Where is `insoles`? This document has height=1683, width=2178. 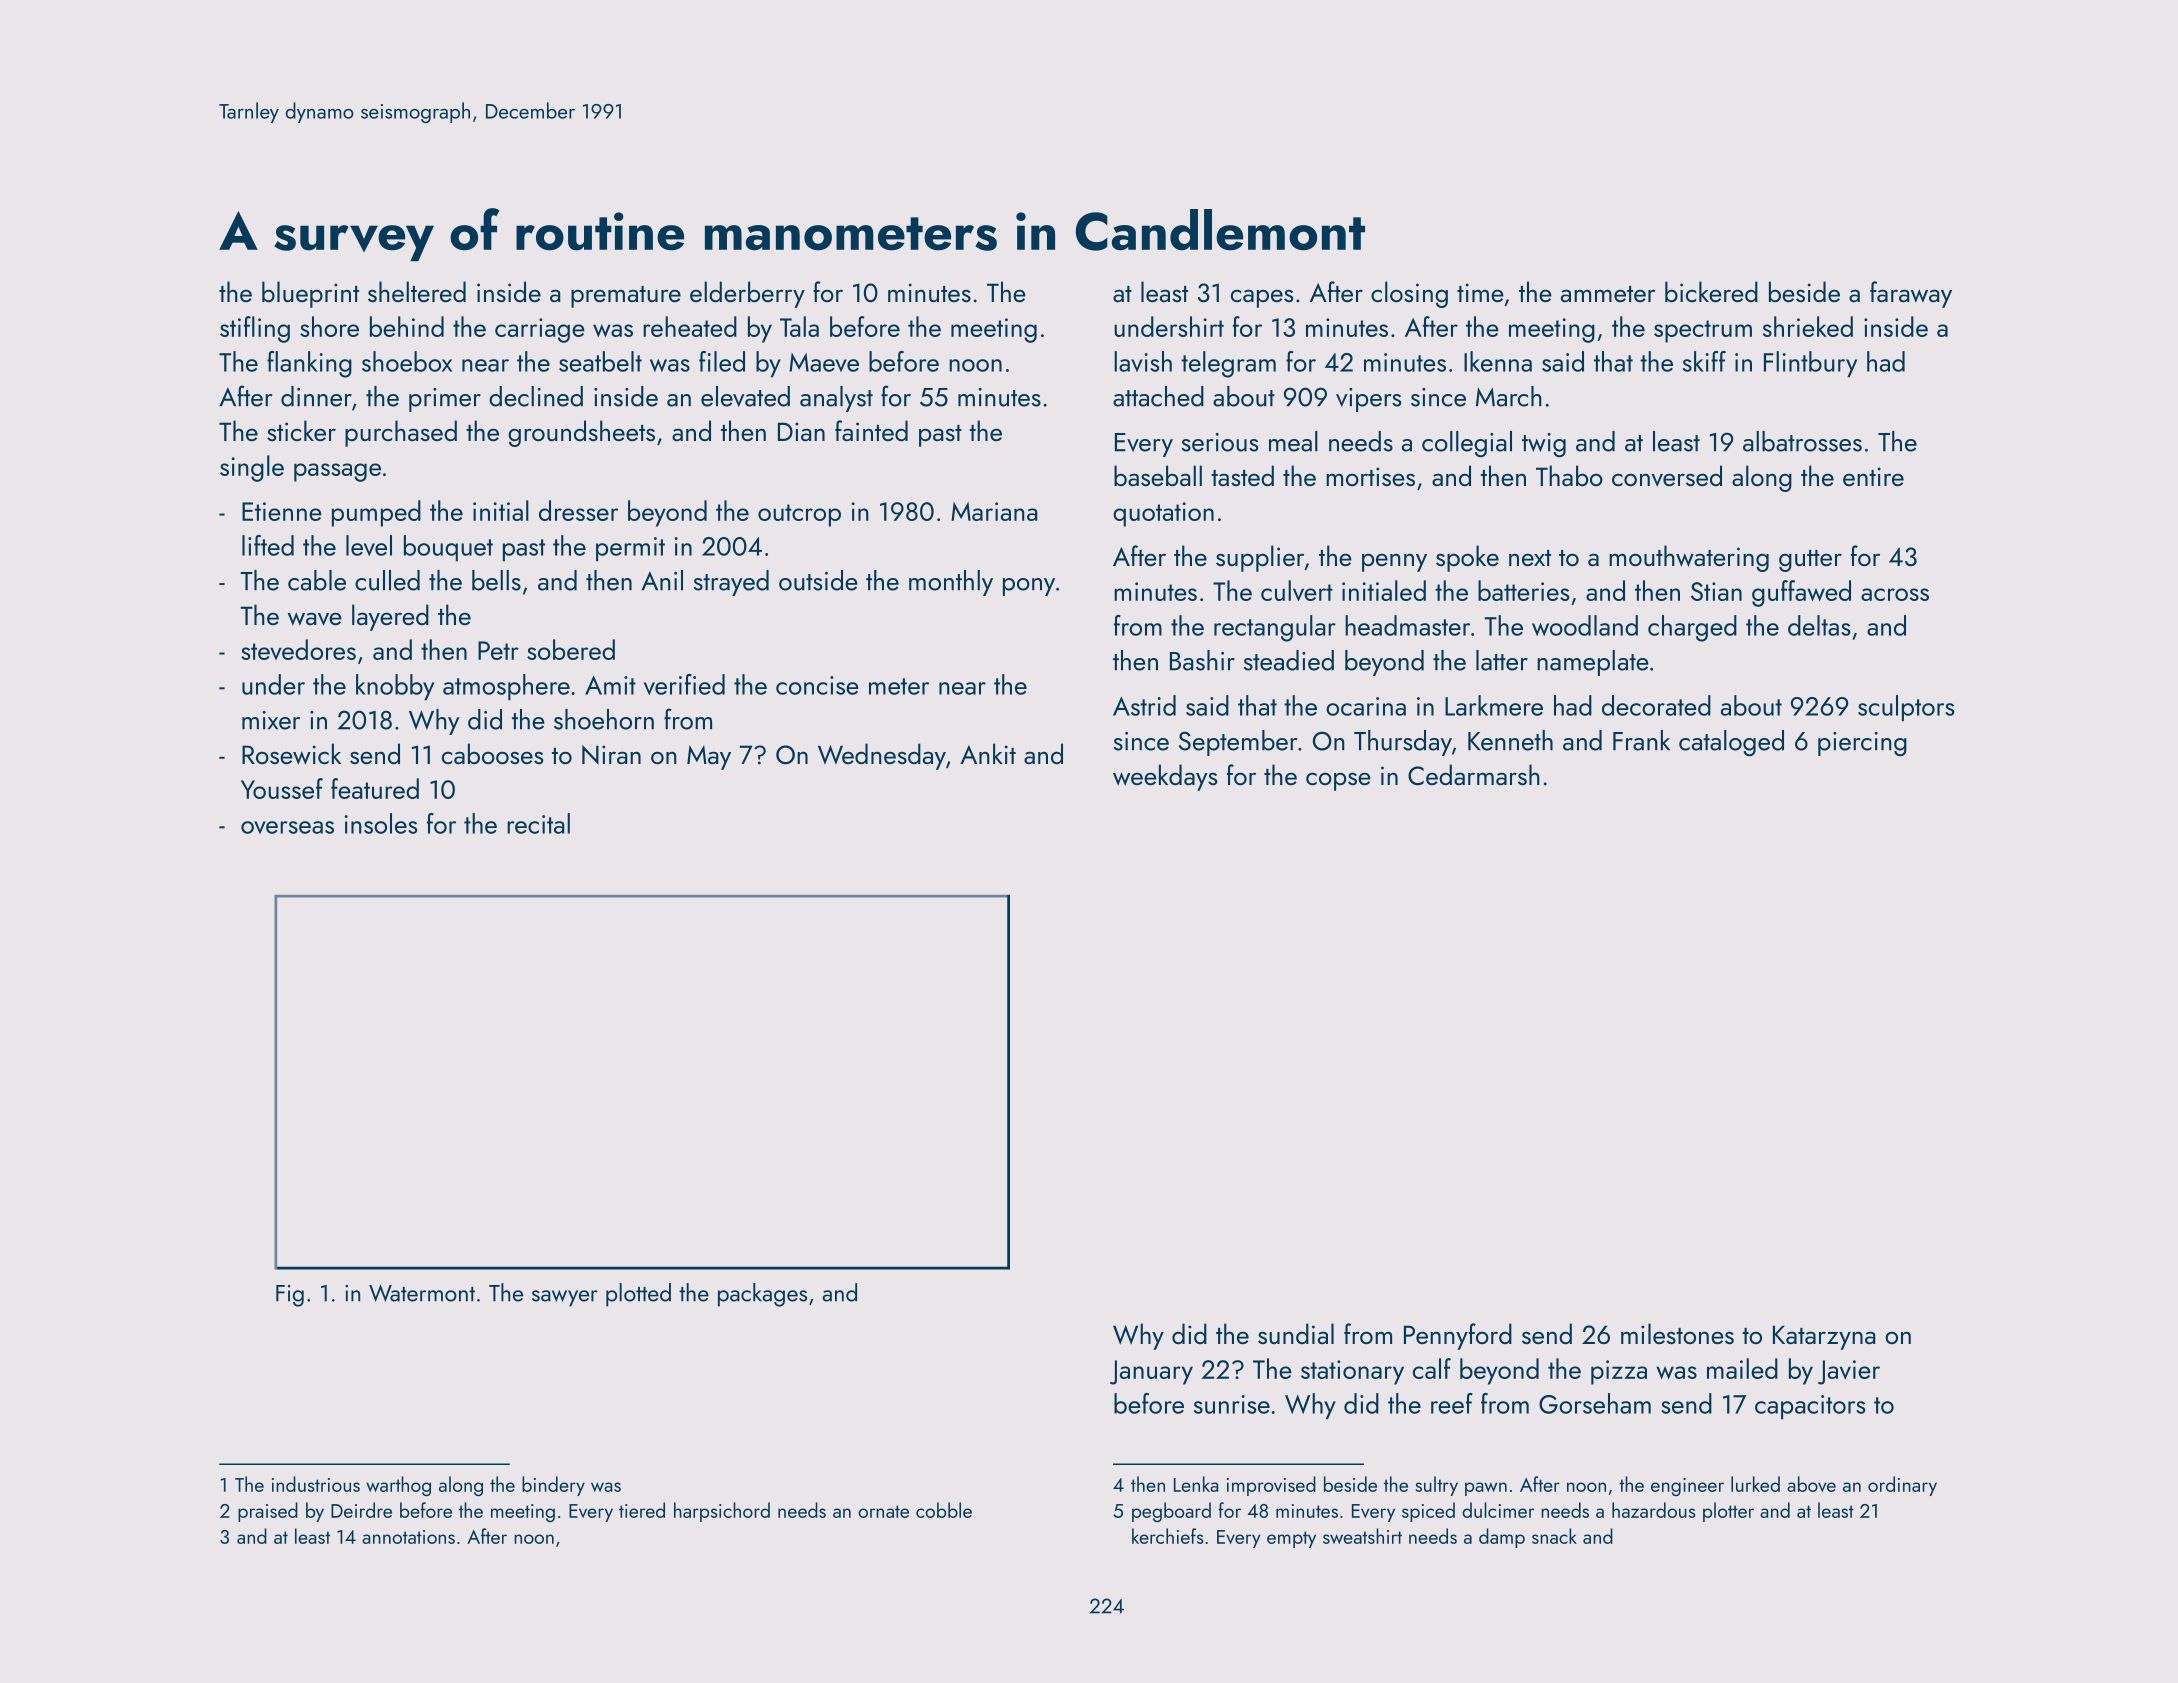 insoles is located at coordinates (380, 823).
